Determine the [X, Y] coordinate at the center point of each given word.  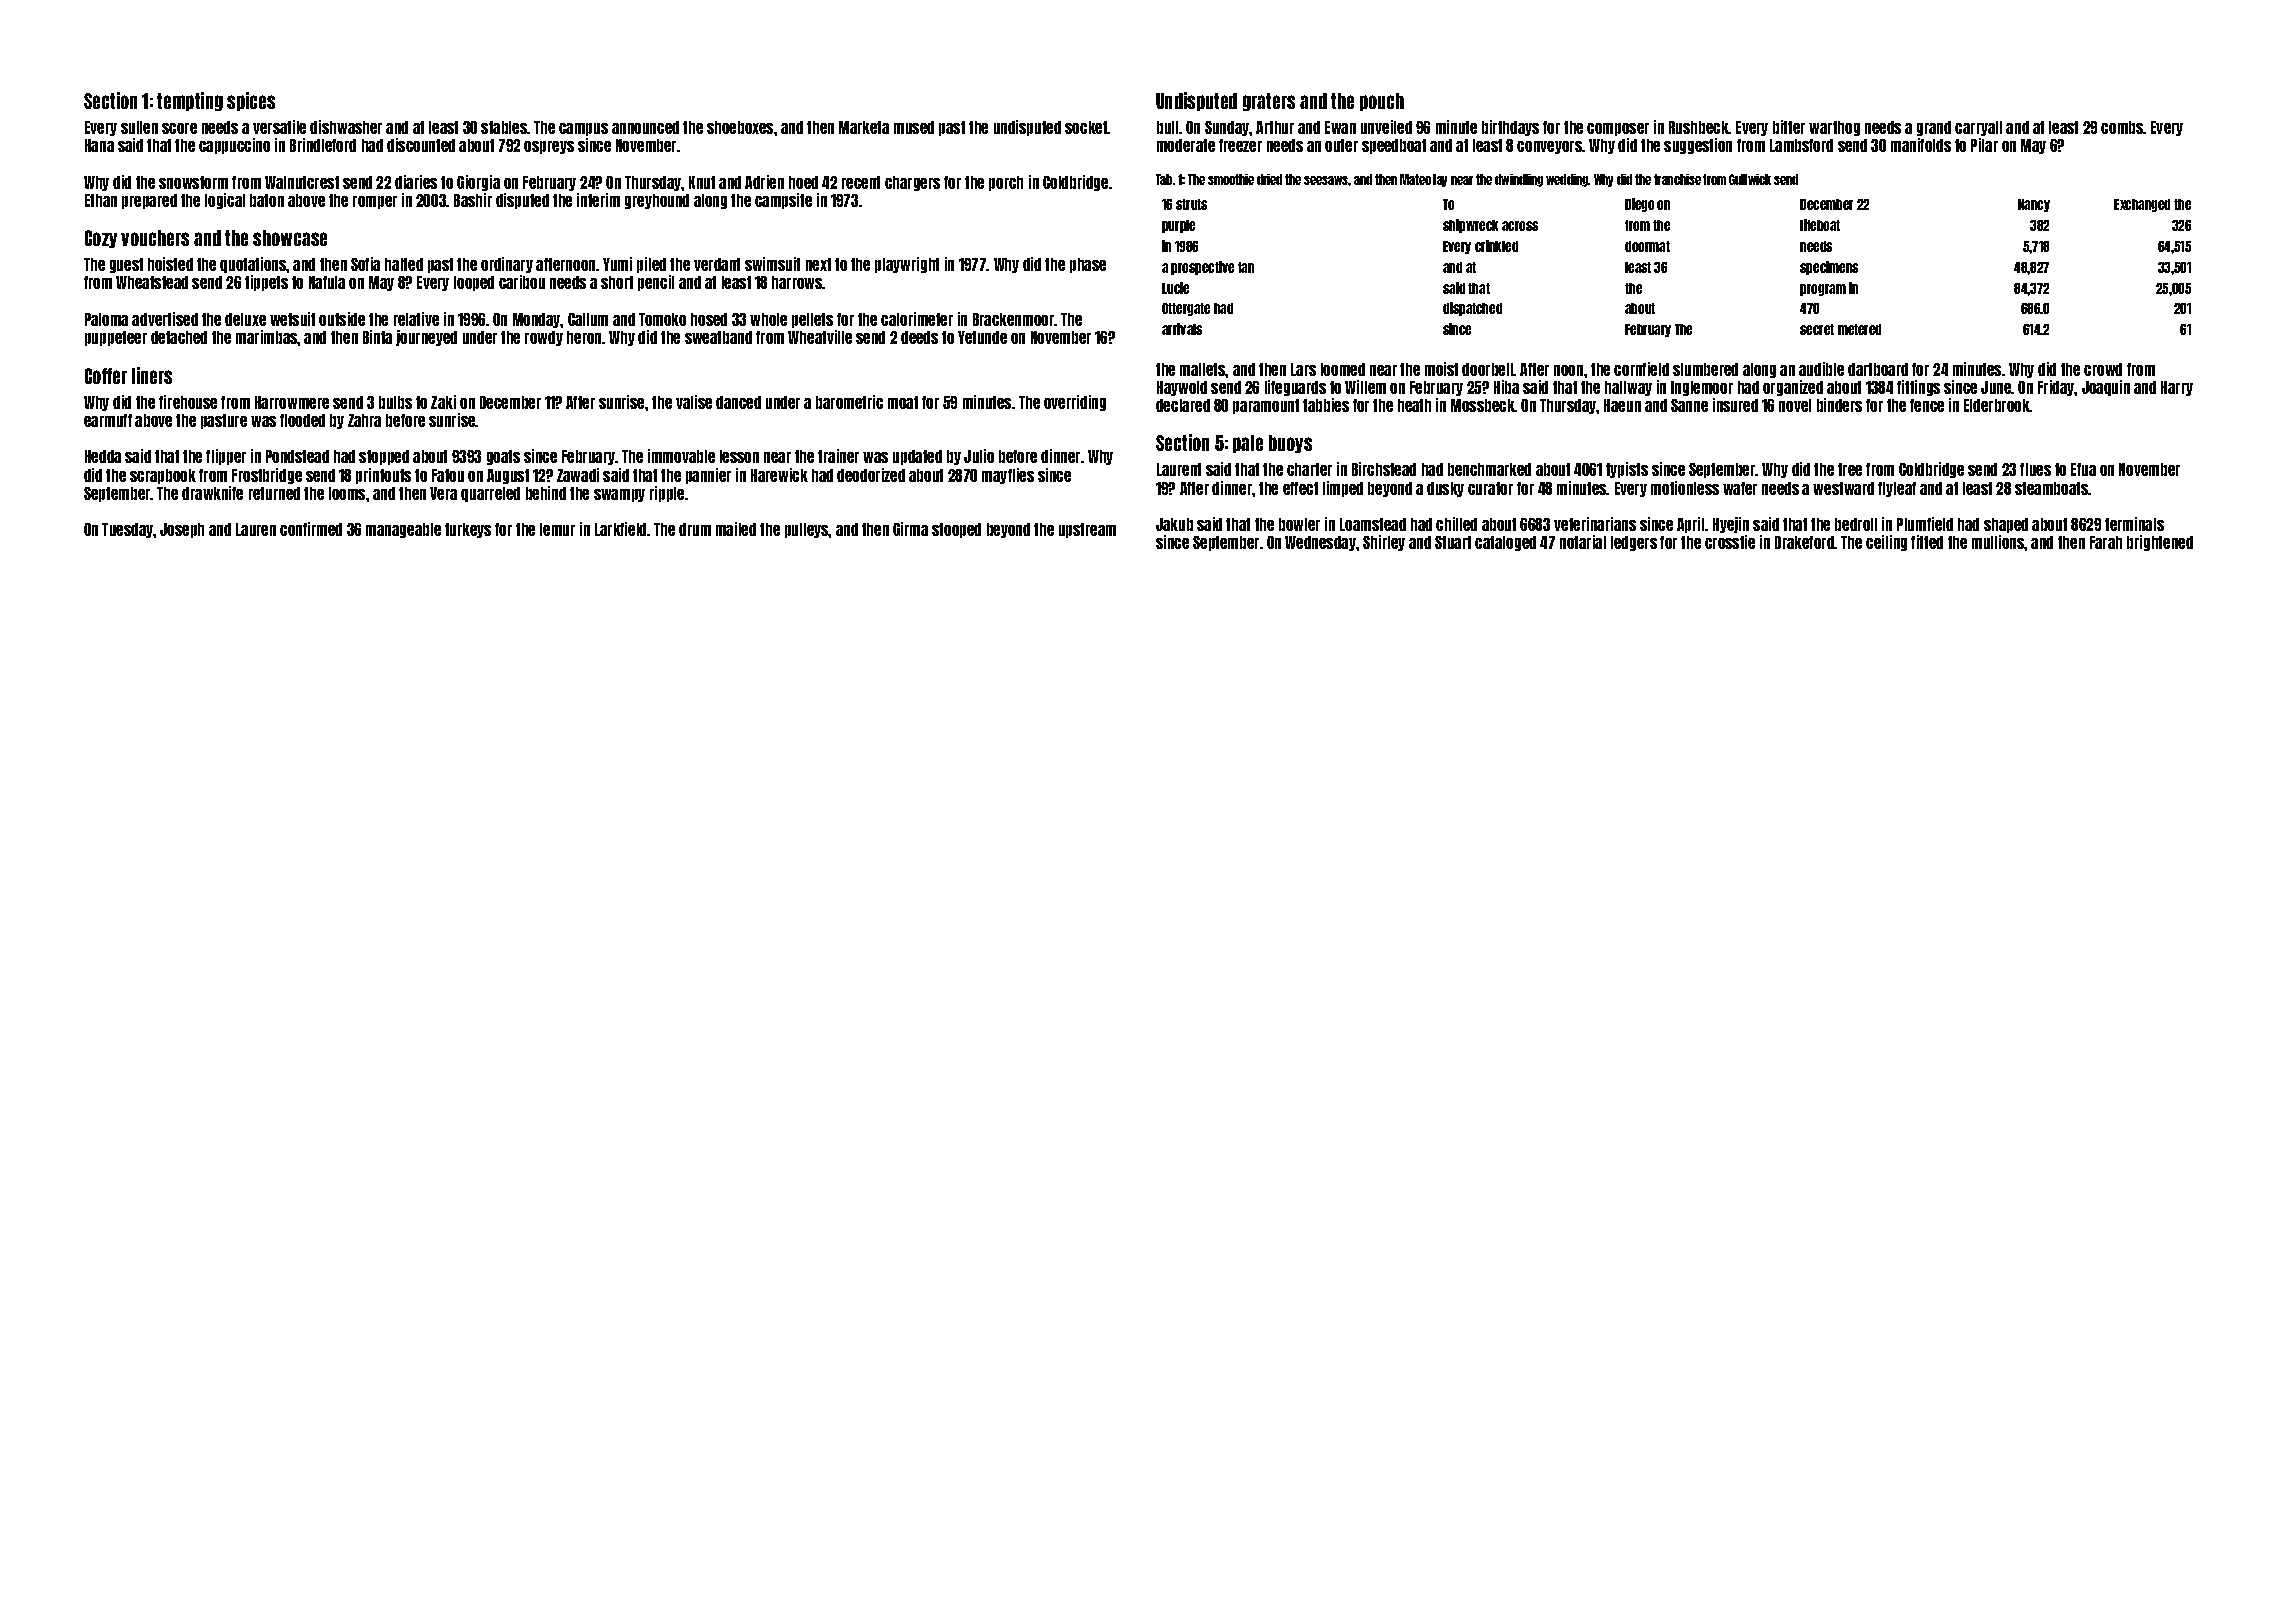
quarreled [490, 494]
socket [1086, 127]
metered [1859, 329]
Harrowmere [292, 402]
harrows [797, 282]
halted [404, 264]
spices [251, 101]
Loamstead [1373, 524]
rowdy [544, 338]
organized [1793, 388]
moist [1441, 369]
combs [2122, 127]
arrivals [1182, 329]
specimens [1829, 268]
